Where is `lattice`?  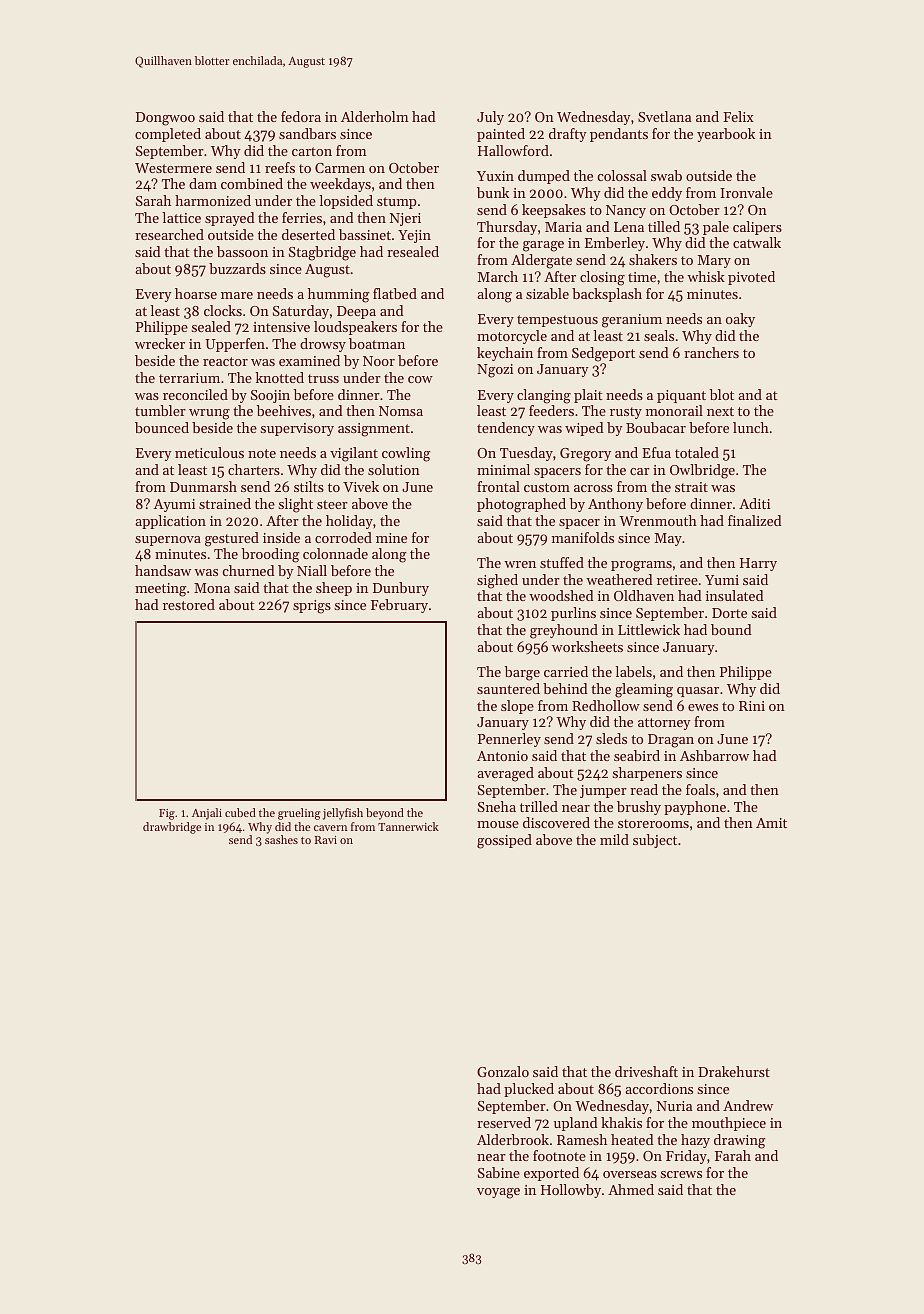 lattice is located at coordinates (181, 217).
